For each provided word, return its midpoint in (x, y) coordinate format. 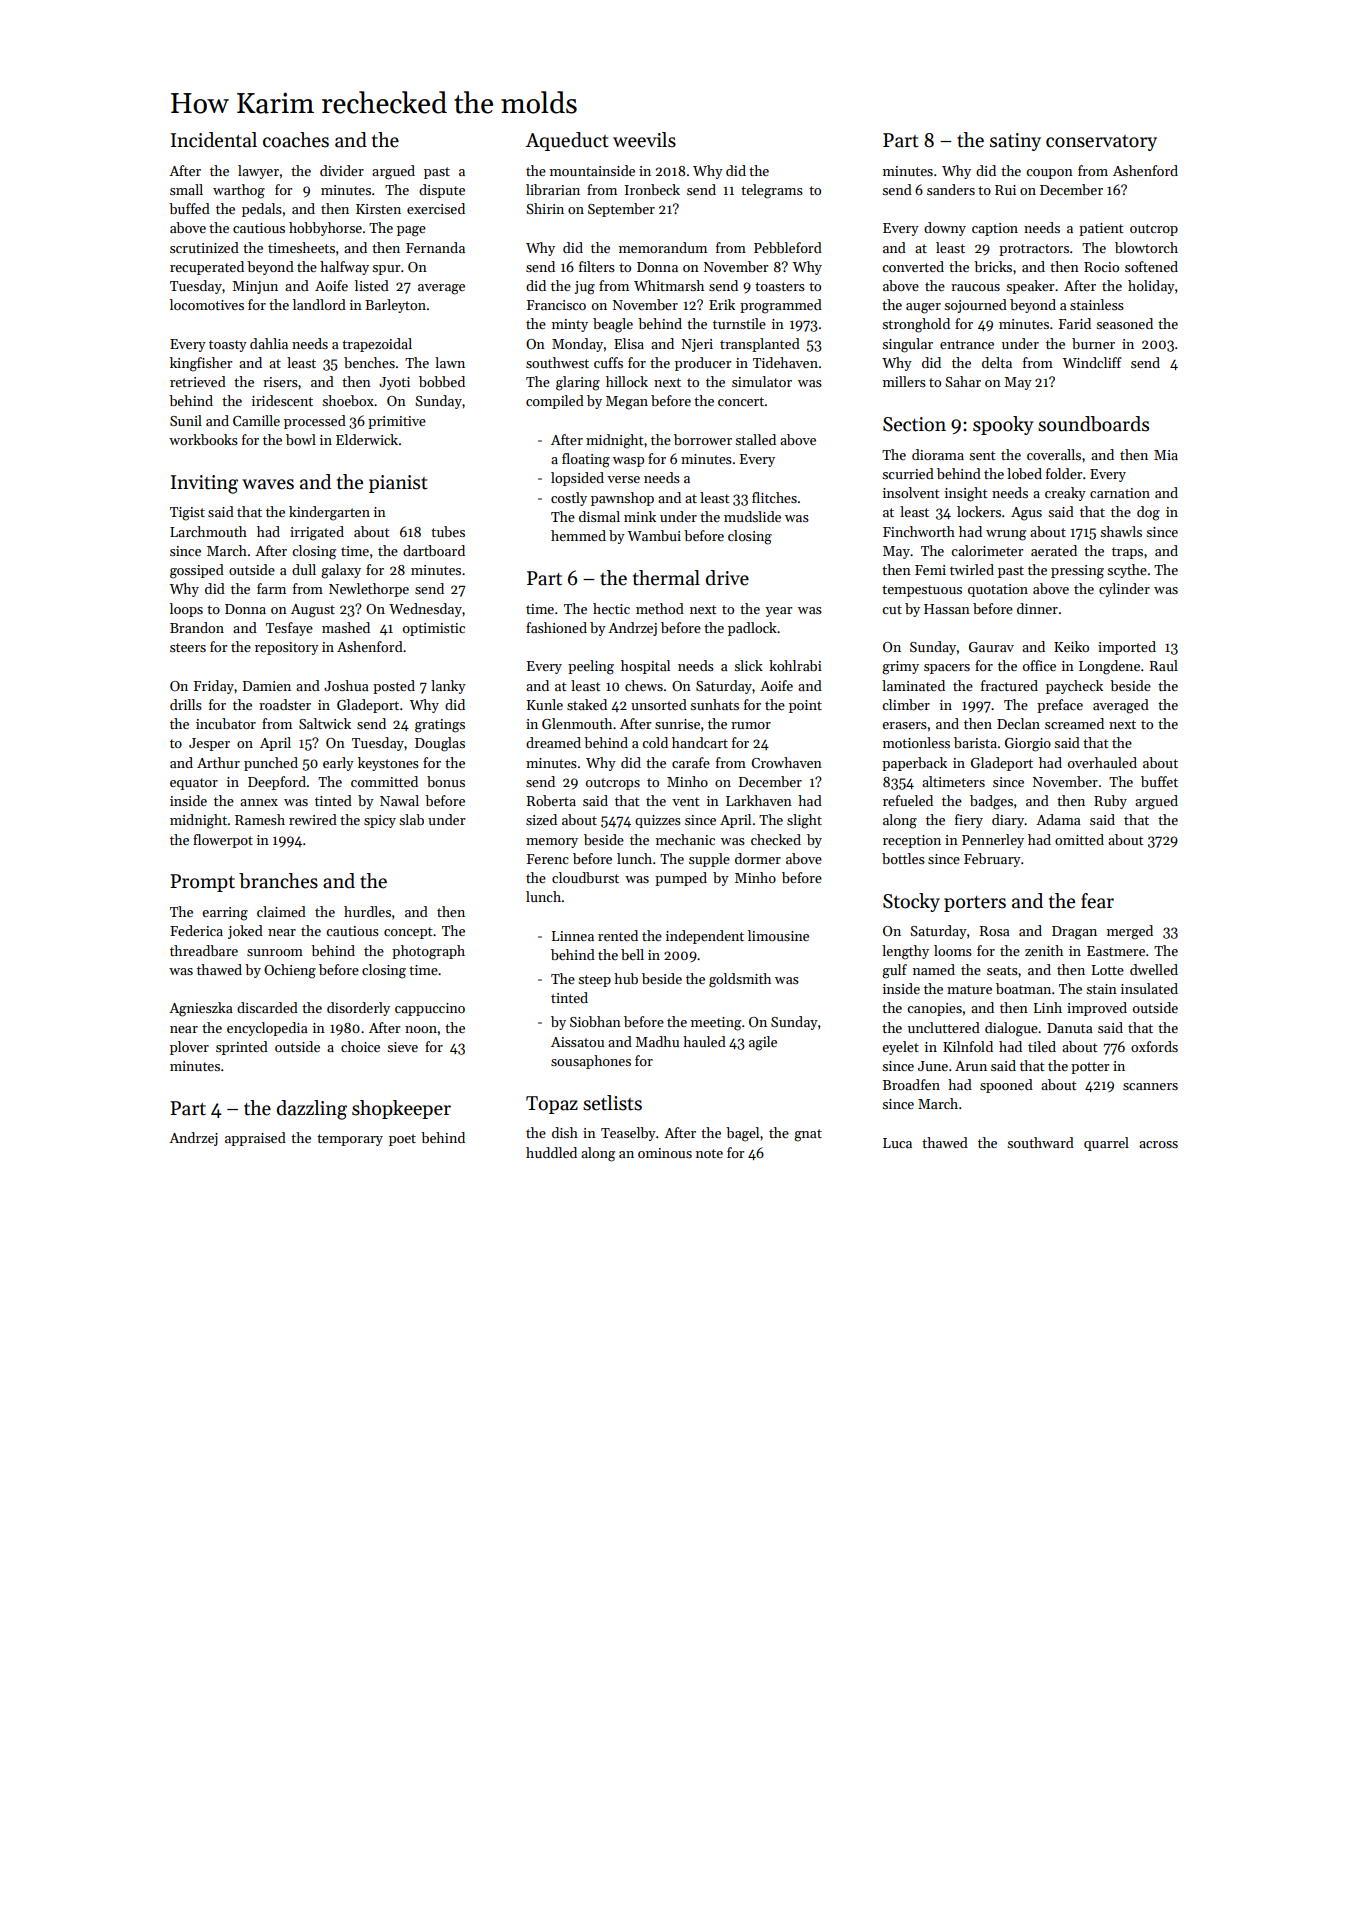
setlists (612, 1103)
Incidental (214, 140)
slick (749, 665)
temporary (350, 1140)
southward (1041, 1142)
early (338, 764)
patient (1101, 229)
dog (1148, 513)
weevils (644, 140)
